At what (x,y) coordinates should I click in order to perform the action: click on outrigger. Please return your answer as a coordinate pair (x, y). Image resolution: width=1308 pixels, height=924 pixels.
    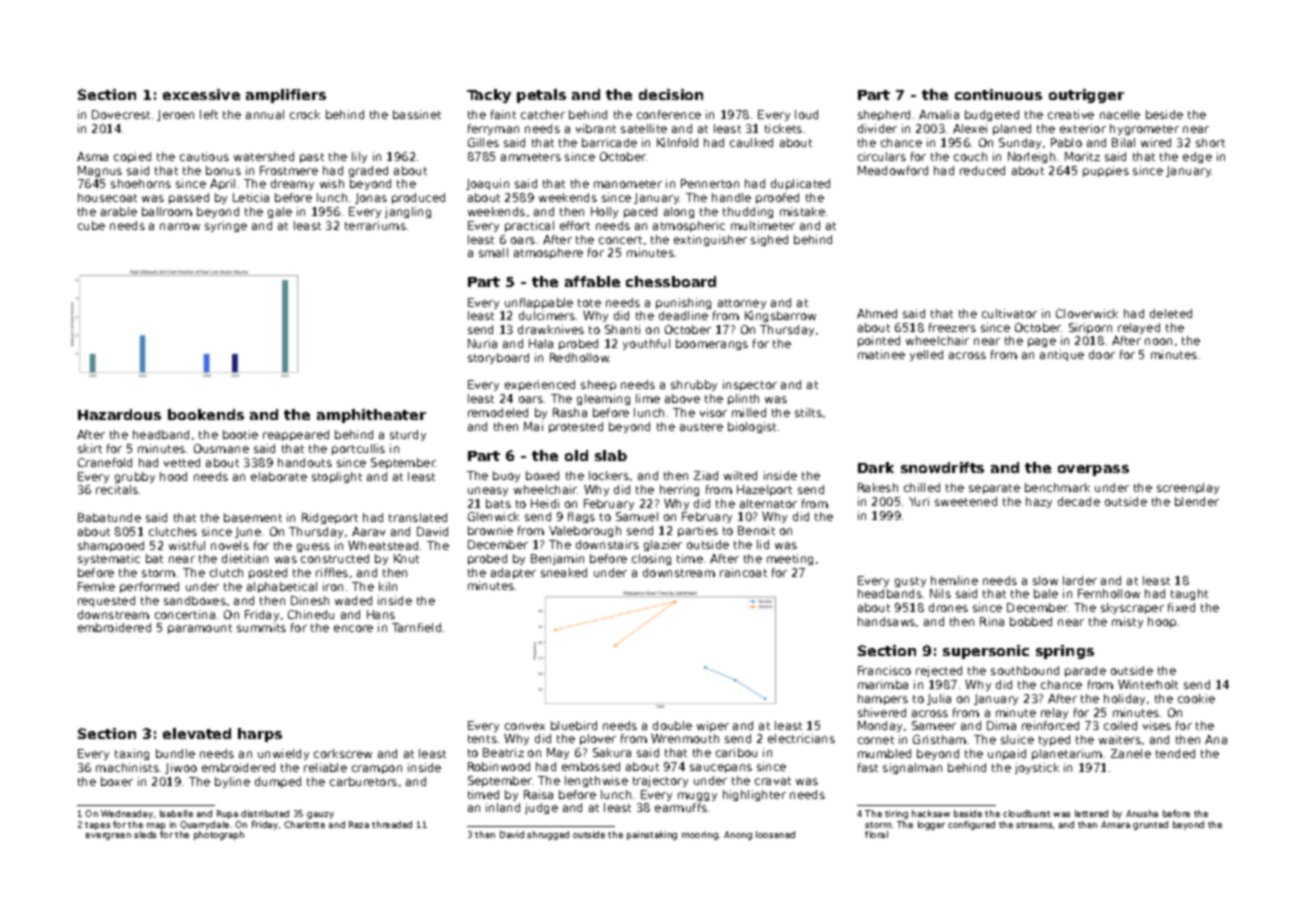
    Looking at the image, I should click on (1086, 96).
